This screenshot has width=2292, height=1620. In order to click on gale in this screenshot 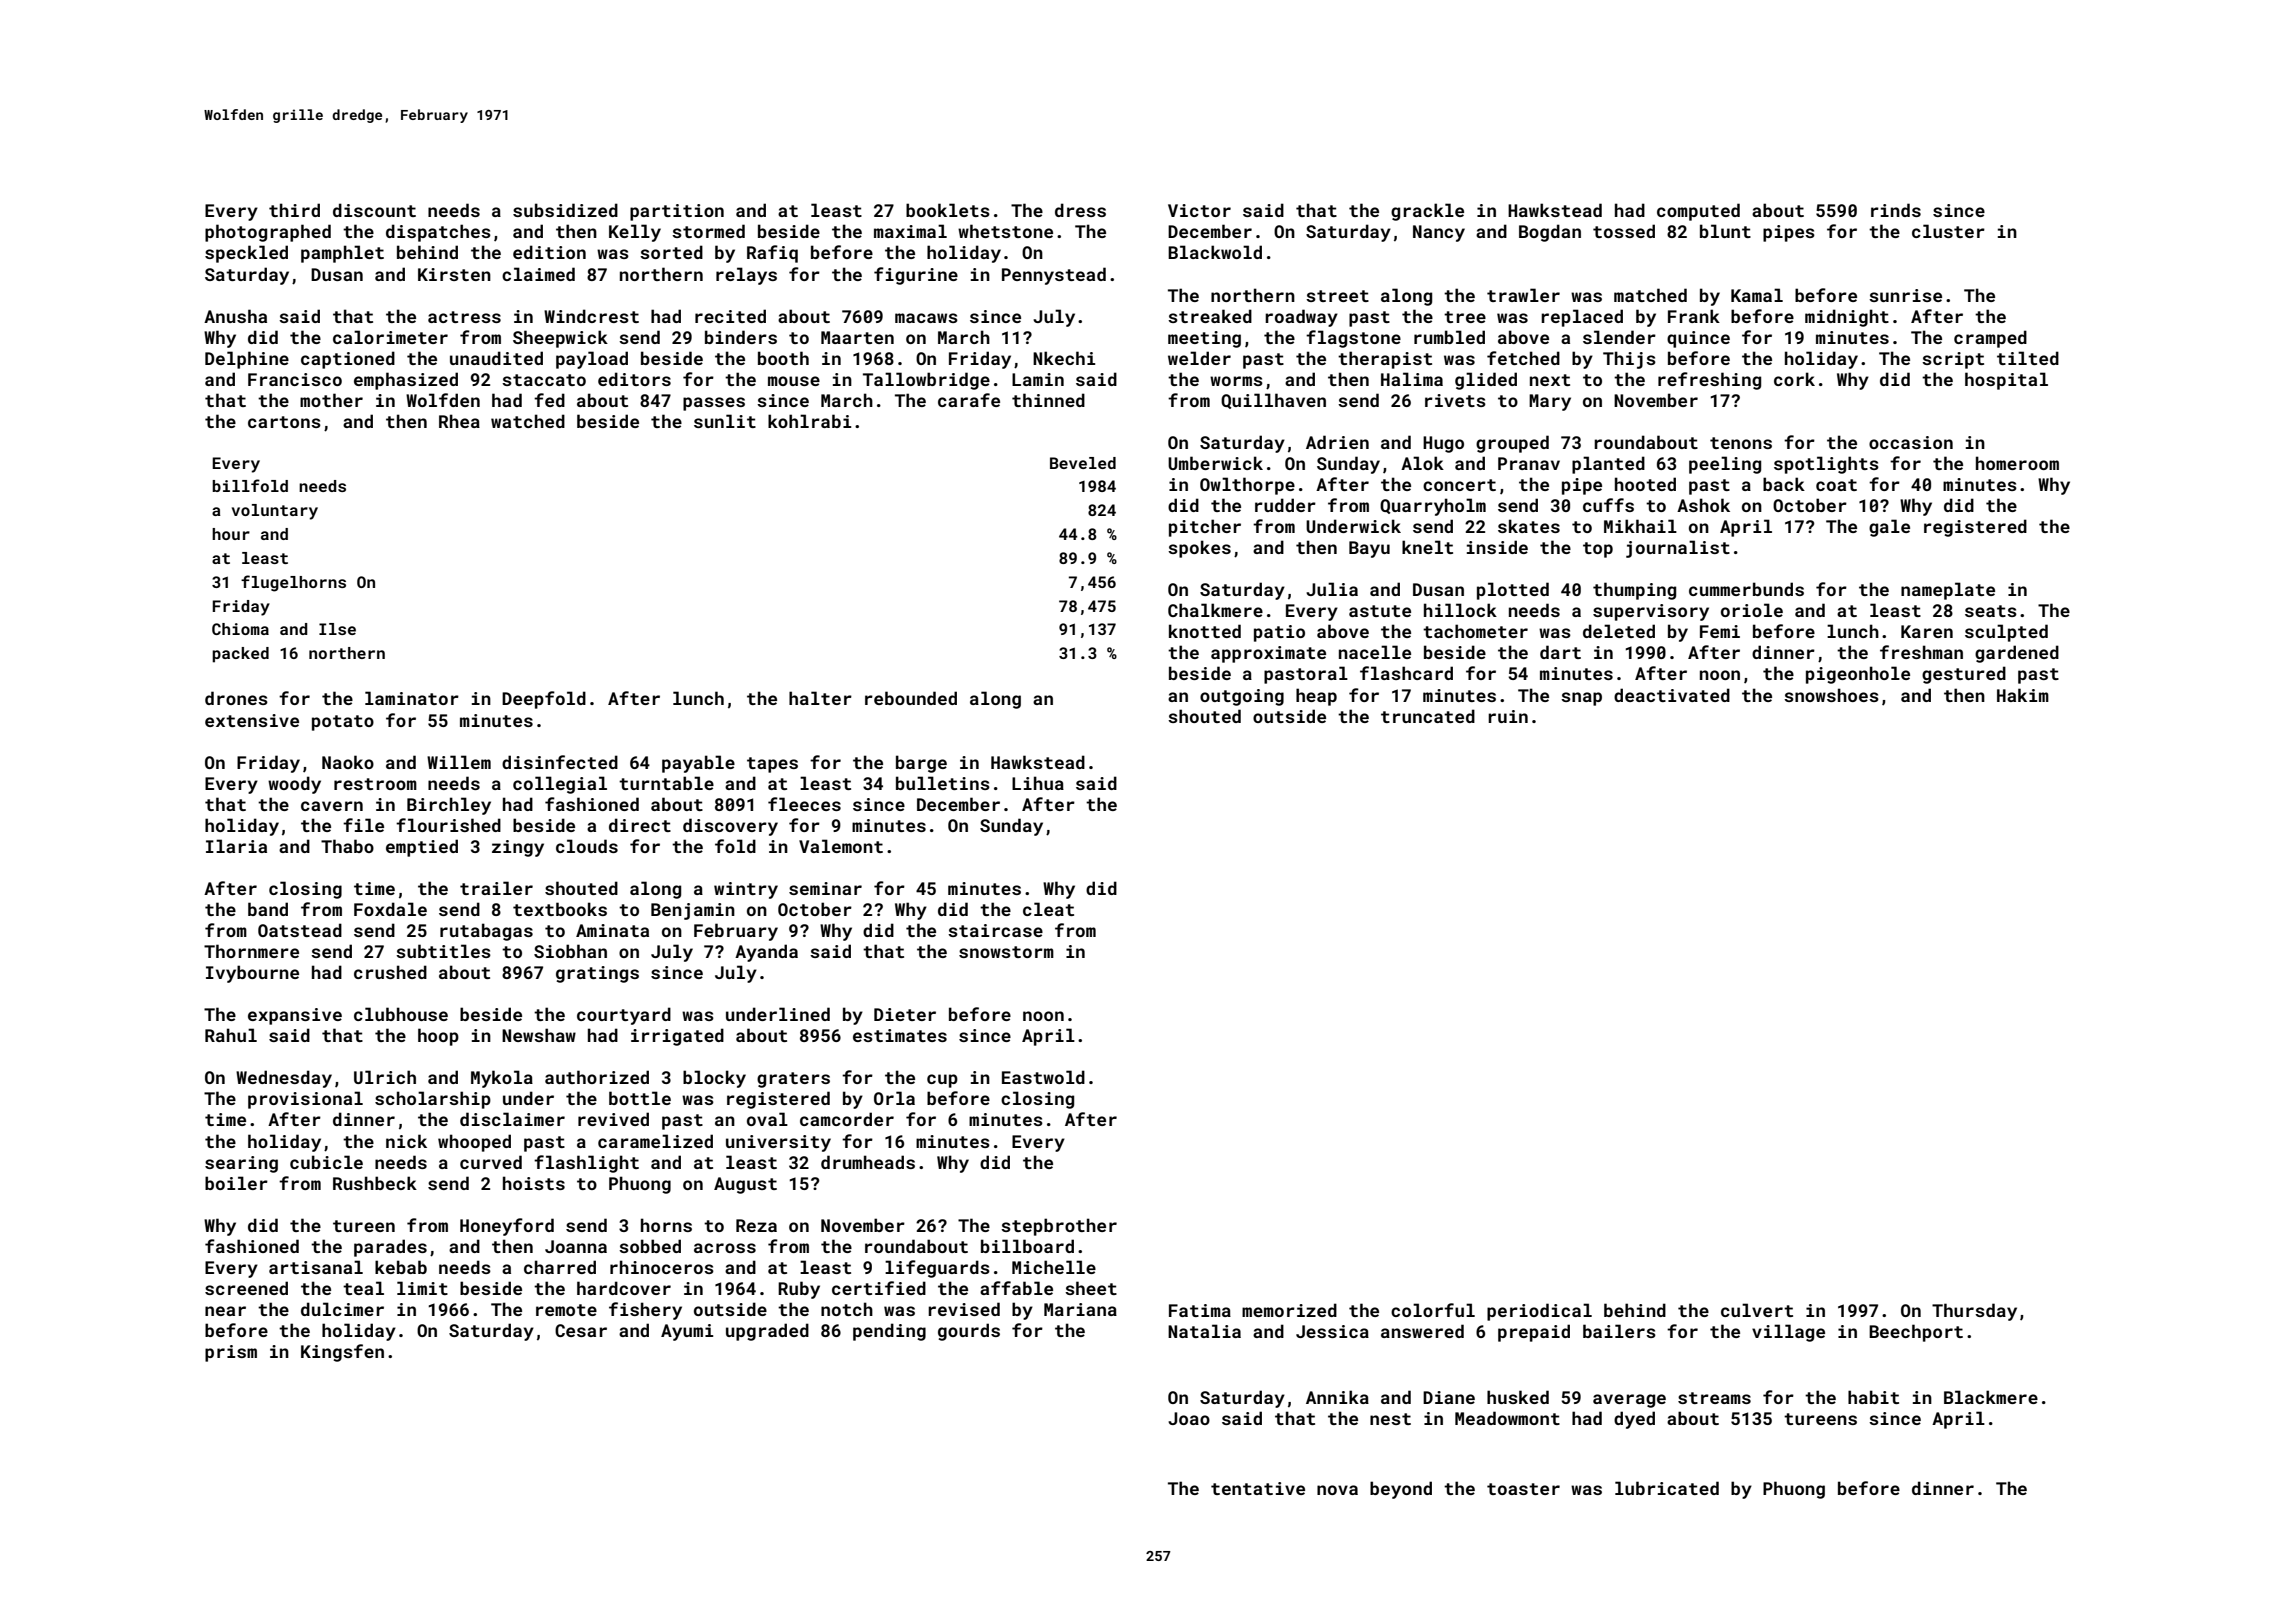, I will do `click(1889, 528)`.
